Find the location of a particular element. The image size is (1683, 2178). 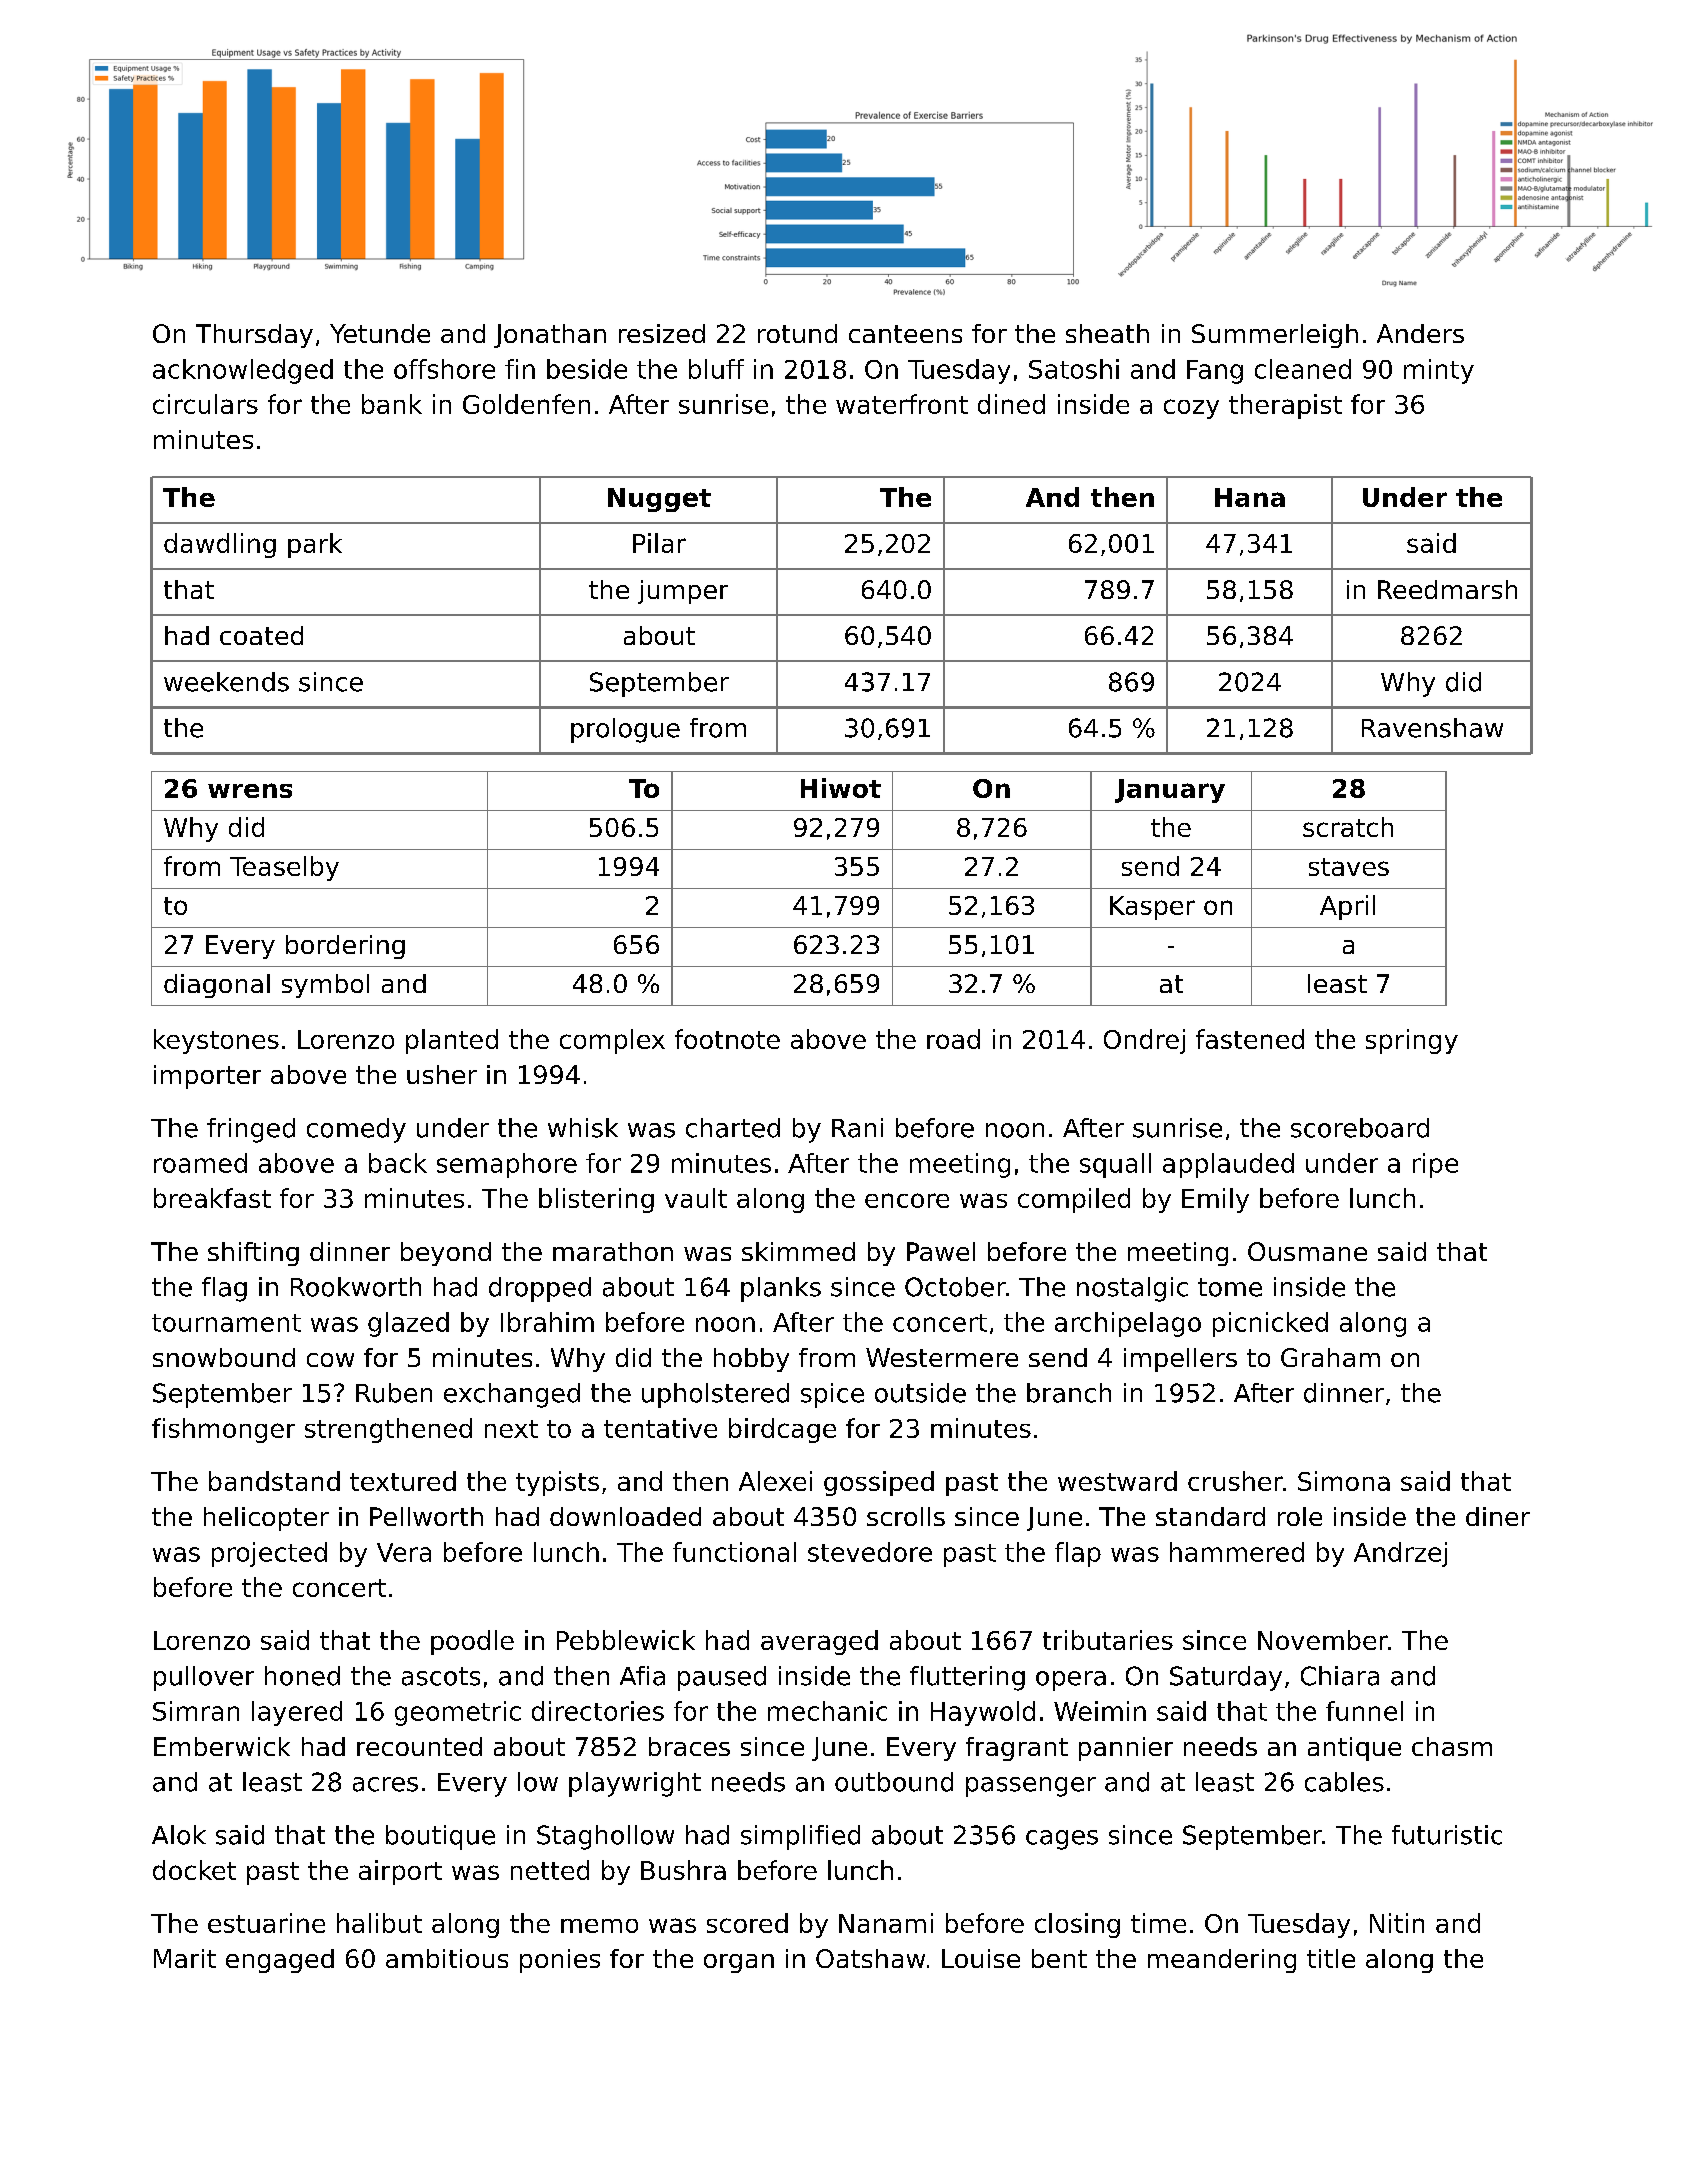

Kasper is located at coordinates (1152, 908).
